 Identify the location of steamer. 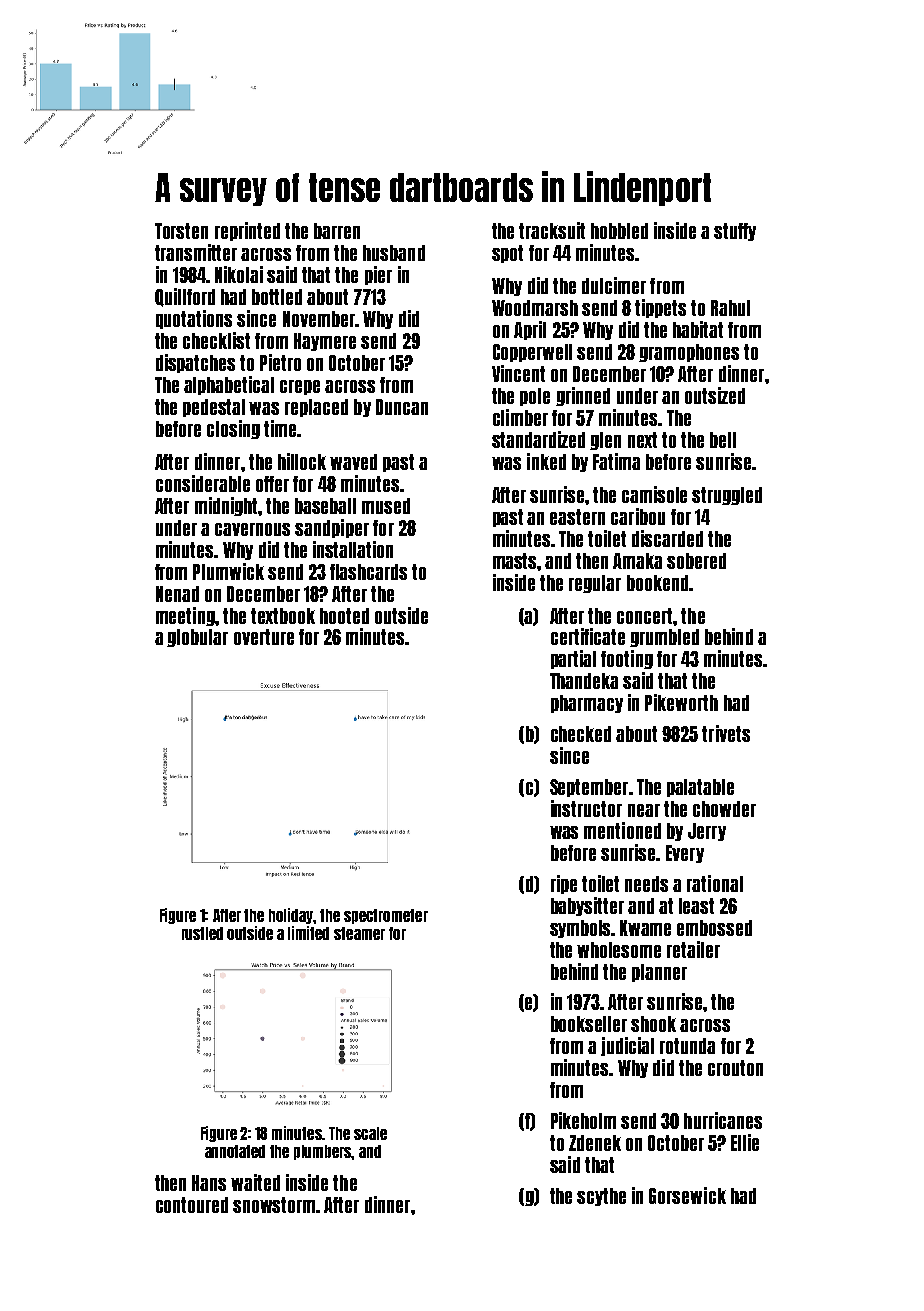
(359, 933).
